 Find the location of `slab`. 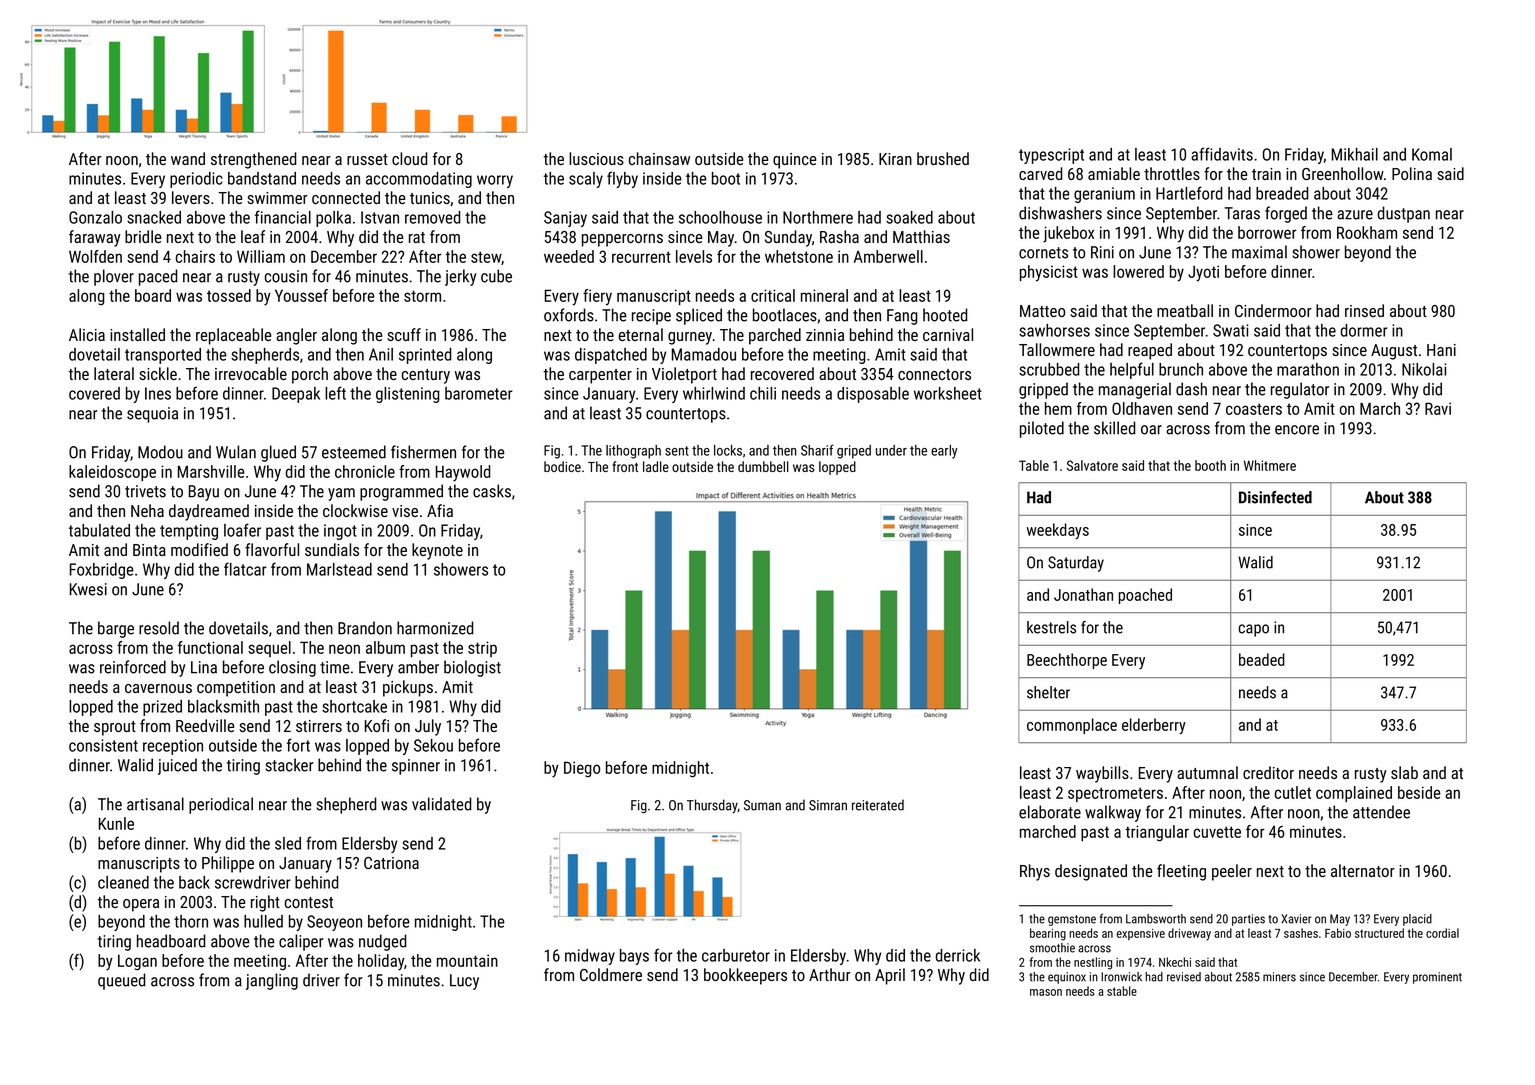

slab is located at coordinates (1404, 772).
